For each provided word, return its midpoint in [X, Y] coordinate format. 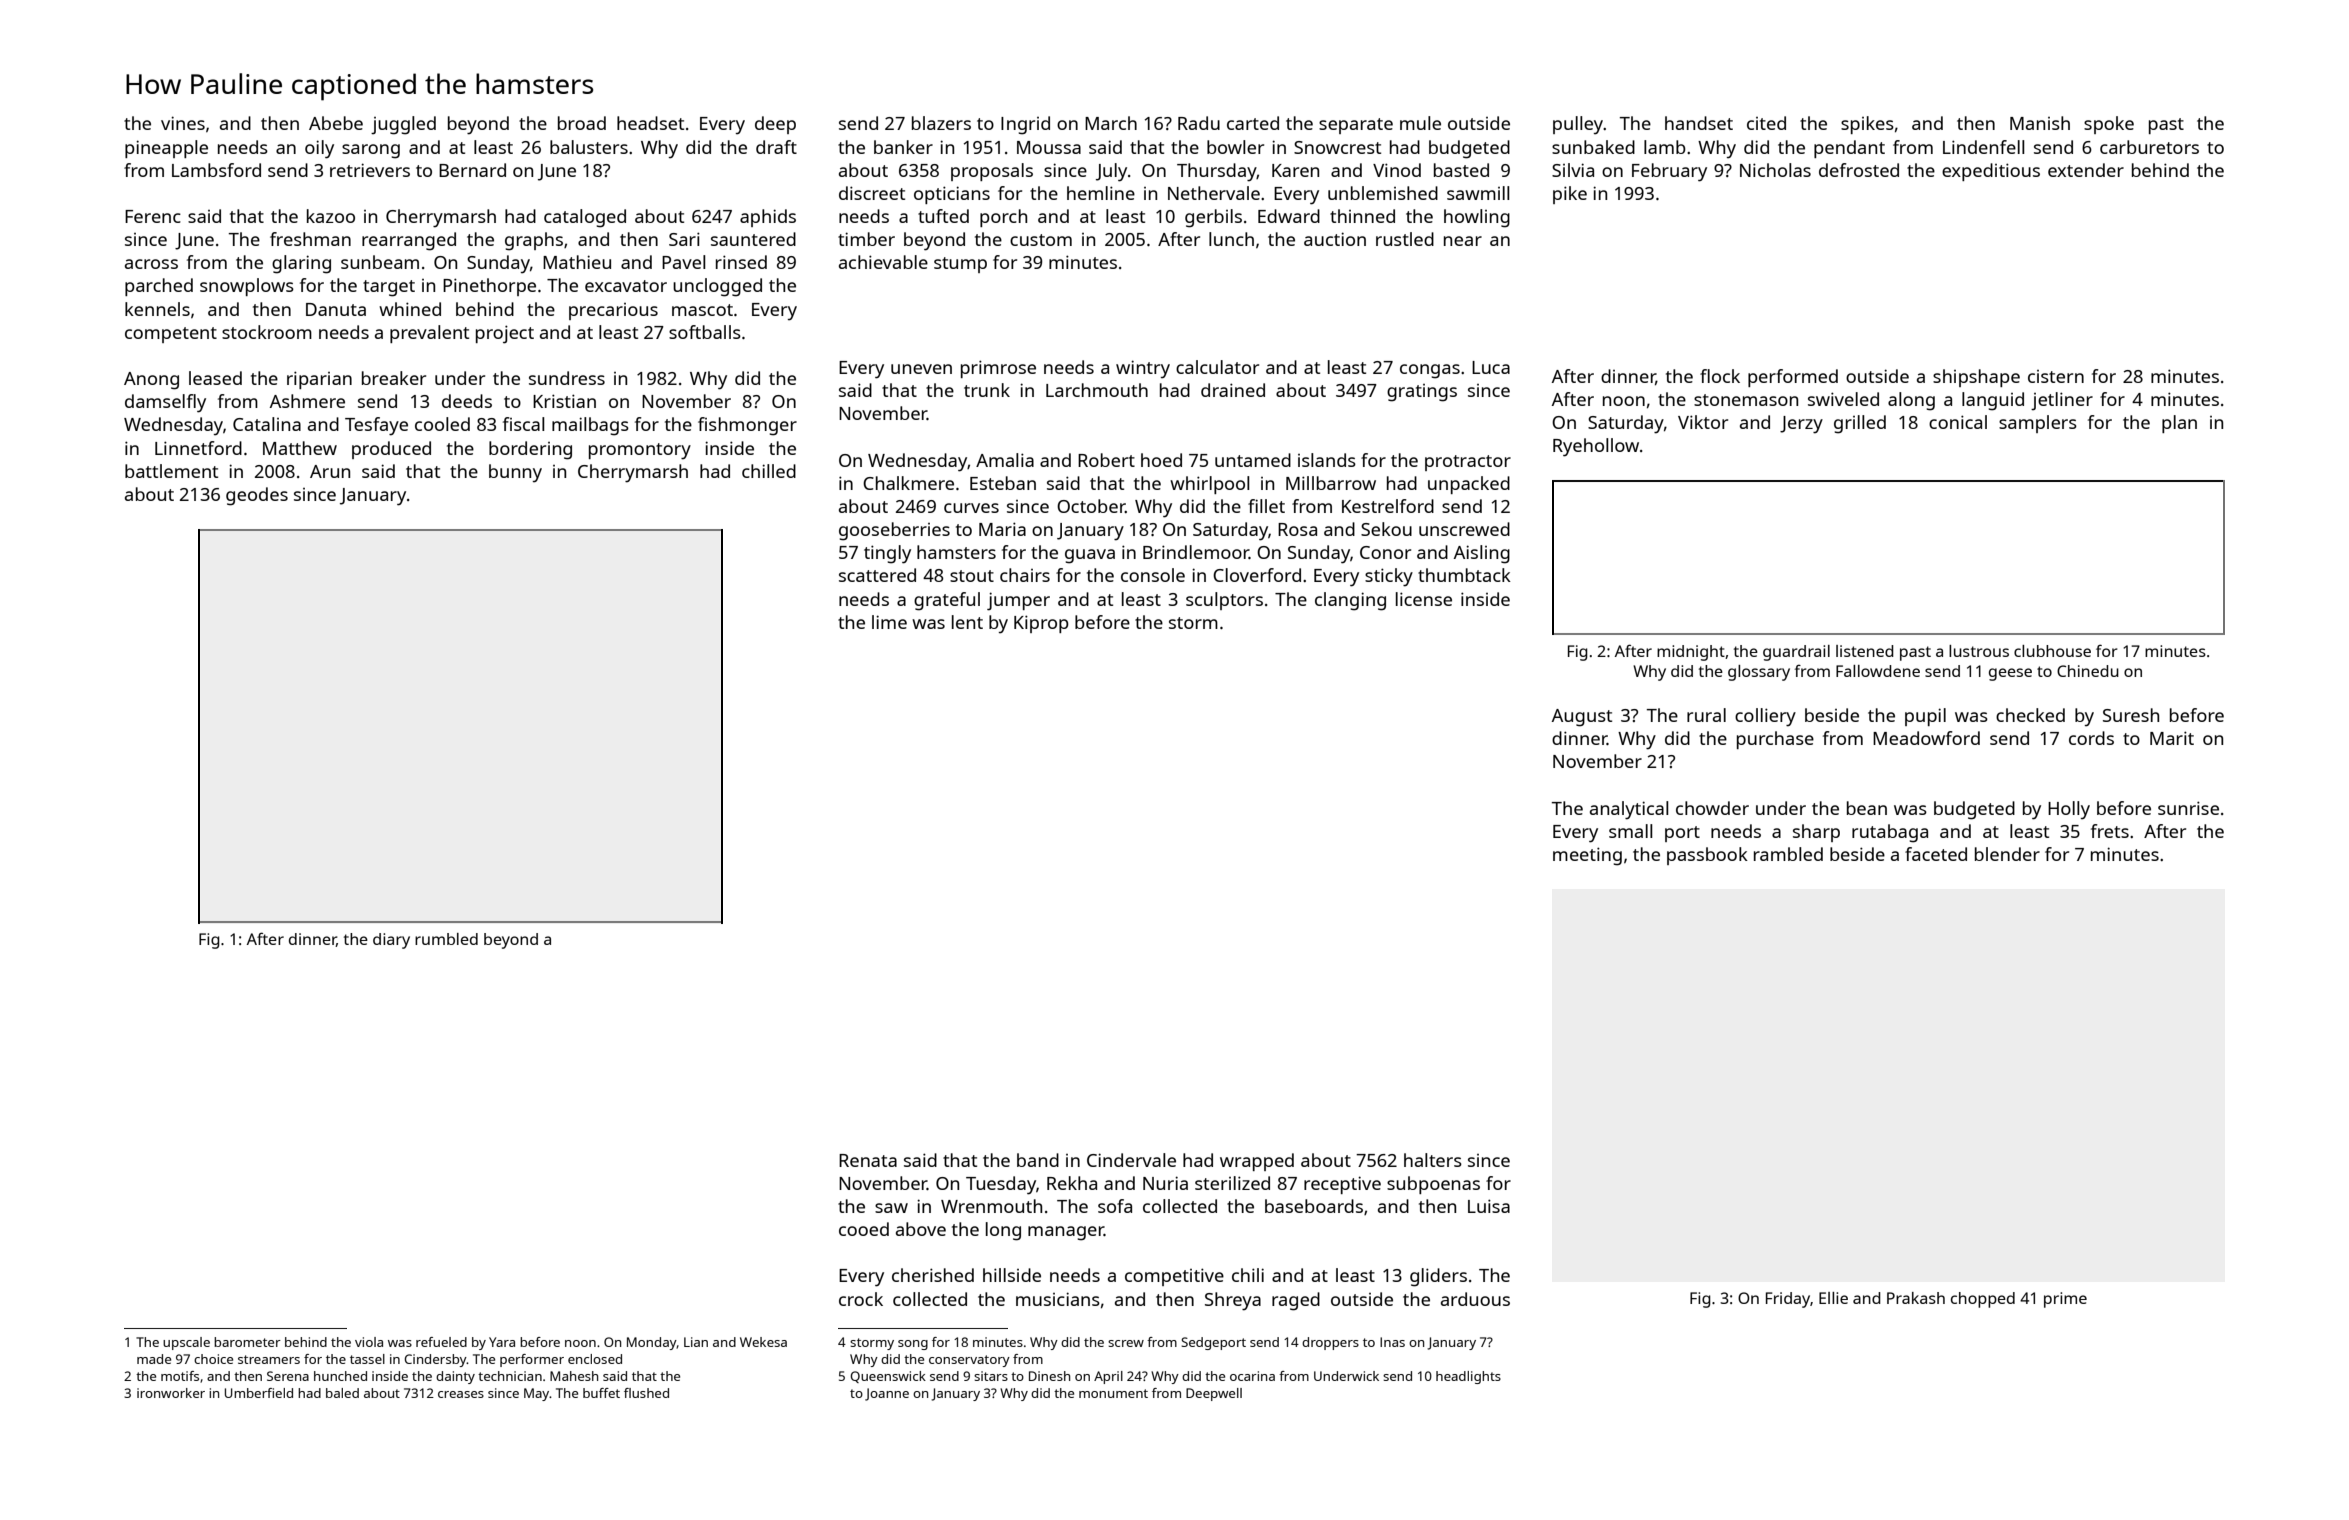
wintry [1143, 369]
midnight [1691, 653]
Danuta [336, 309]
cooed [864, 1229]
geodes [257, 496]
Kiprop [1041, 624]
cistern [2056, 376]
